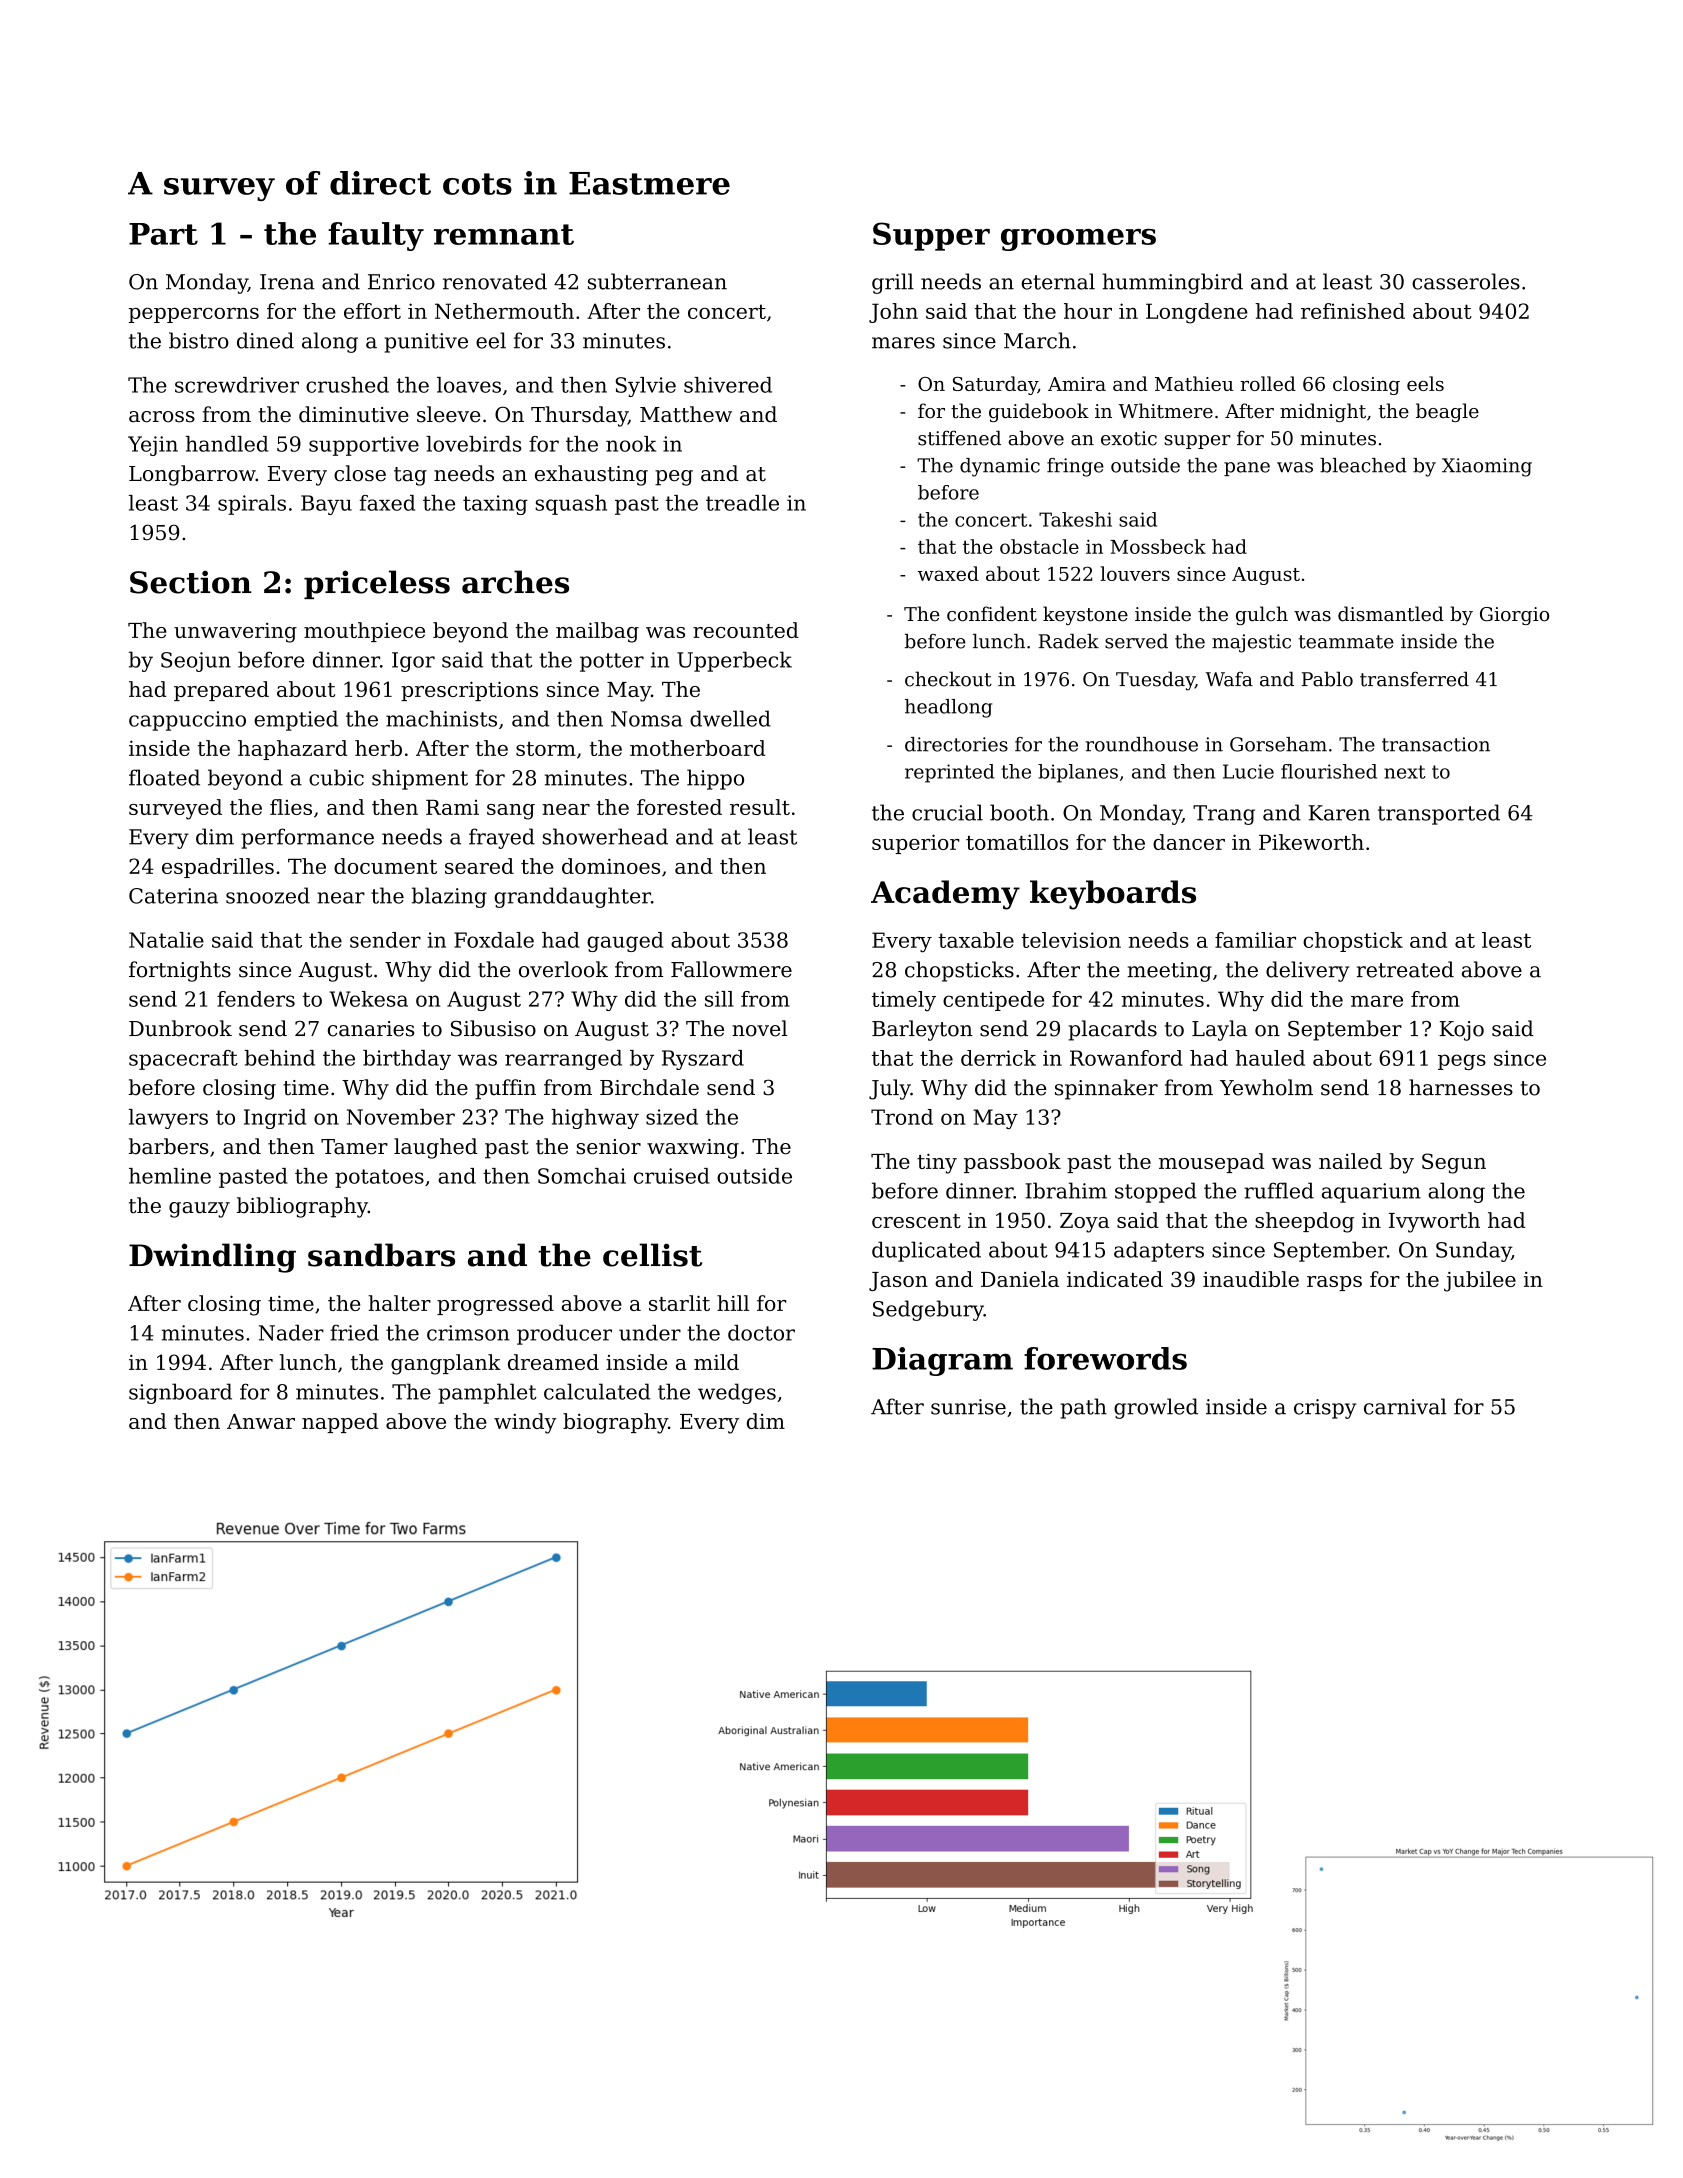  Describe the element at coordinates (646, 387) in the image. I see `Sylvie` at that location.
